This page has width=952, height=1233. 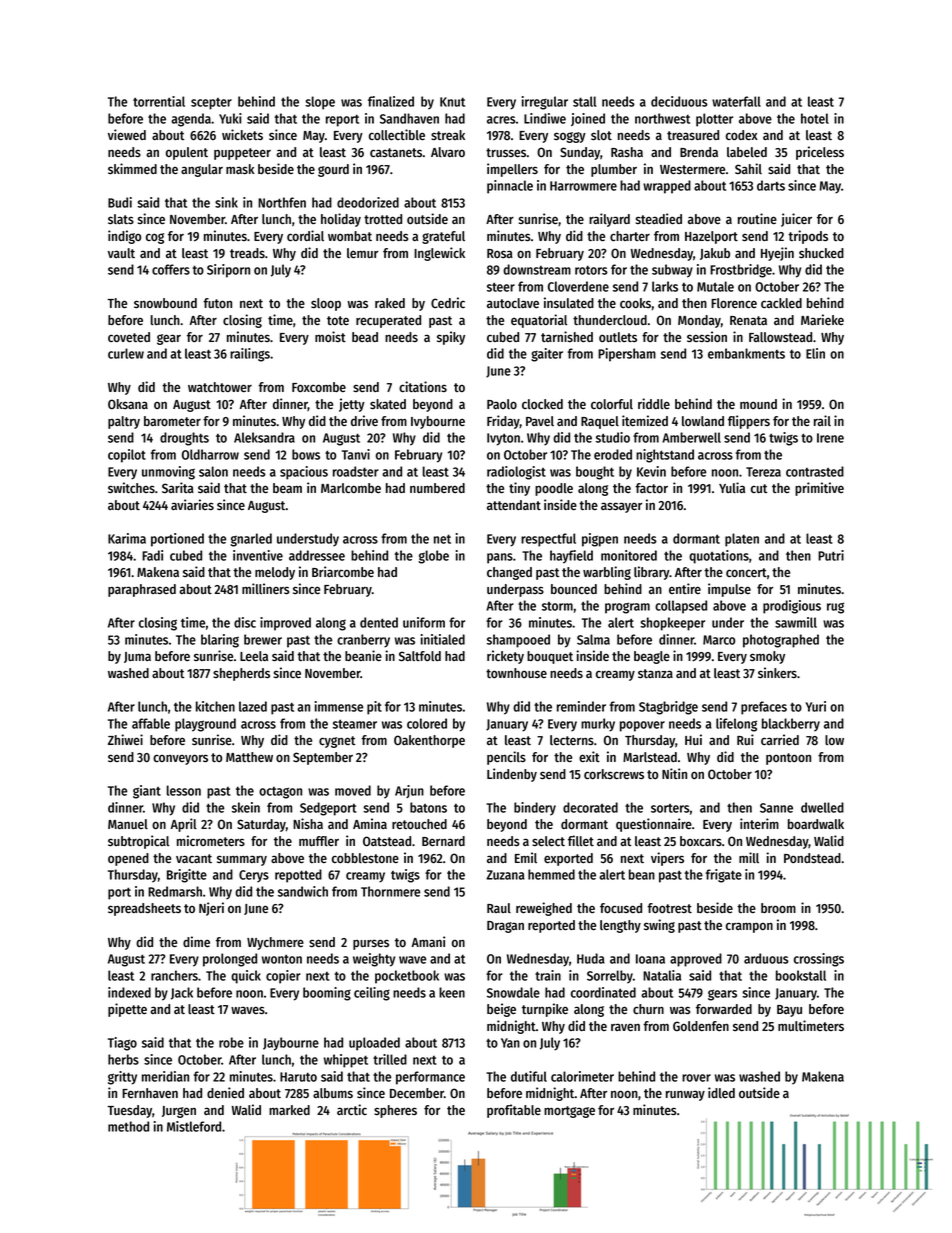 I want to click on profitable, so click(x=514, y=1111).
